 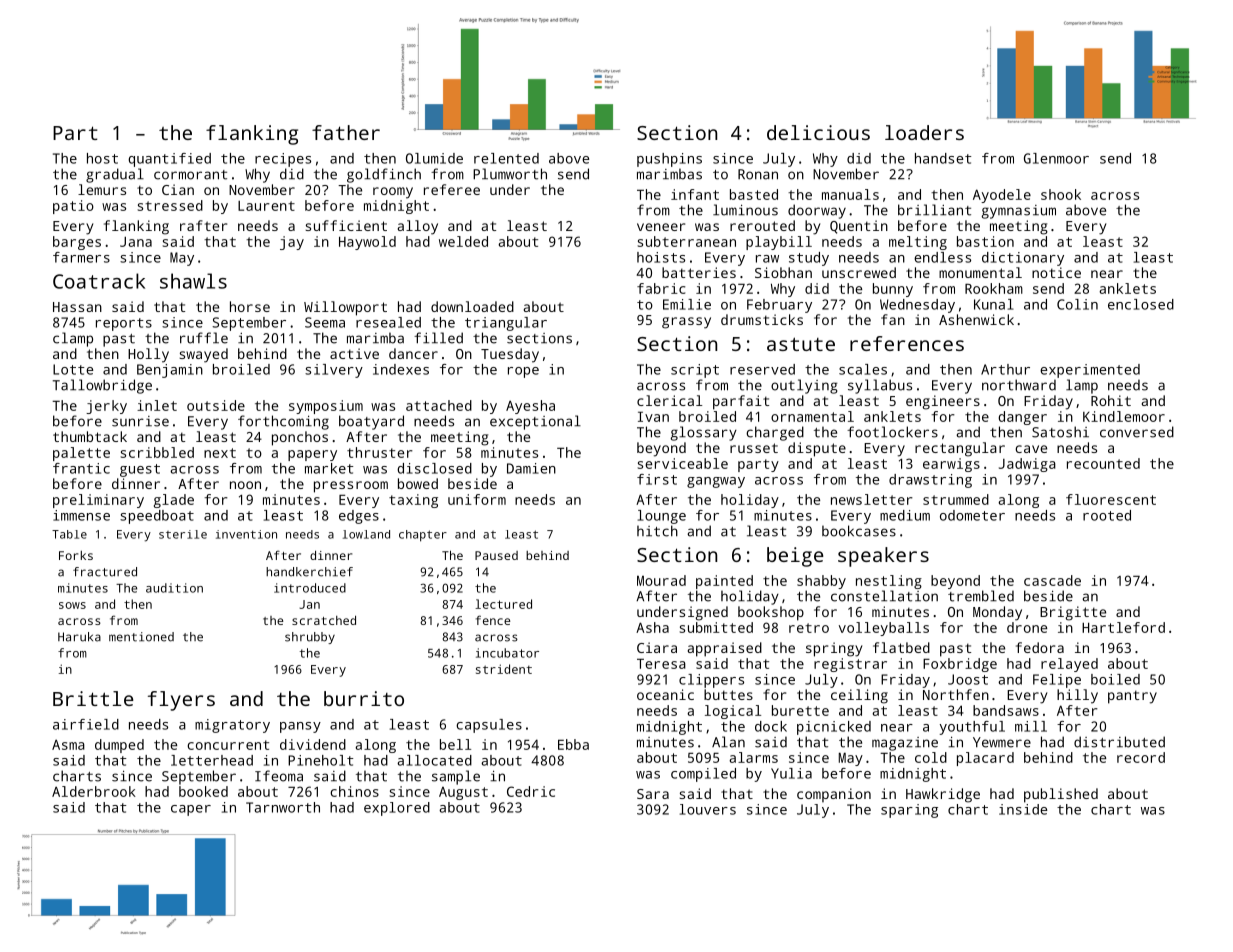 I want to click on infant, so click(x=695, y=194).
